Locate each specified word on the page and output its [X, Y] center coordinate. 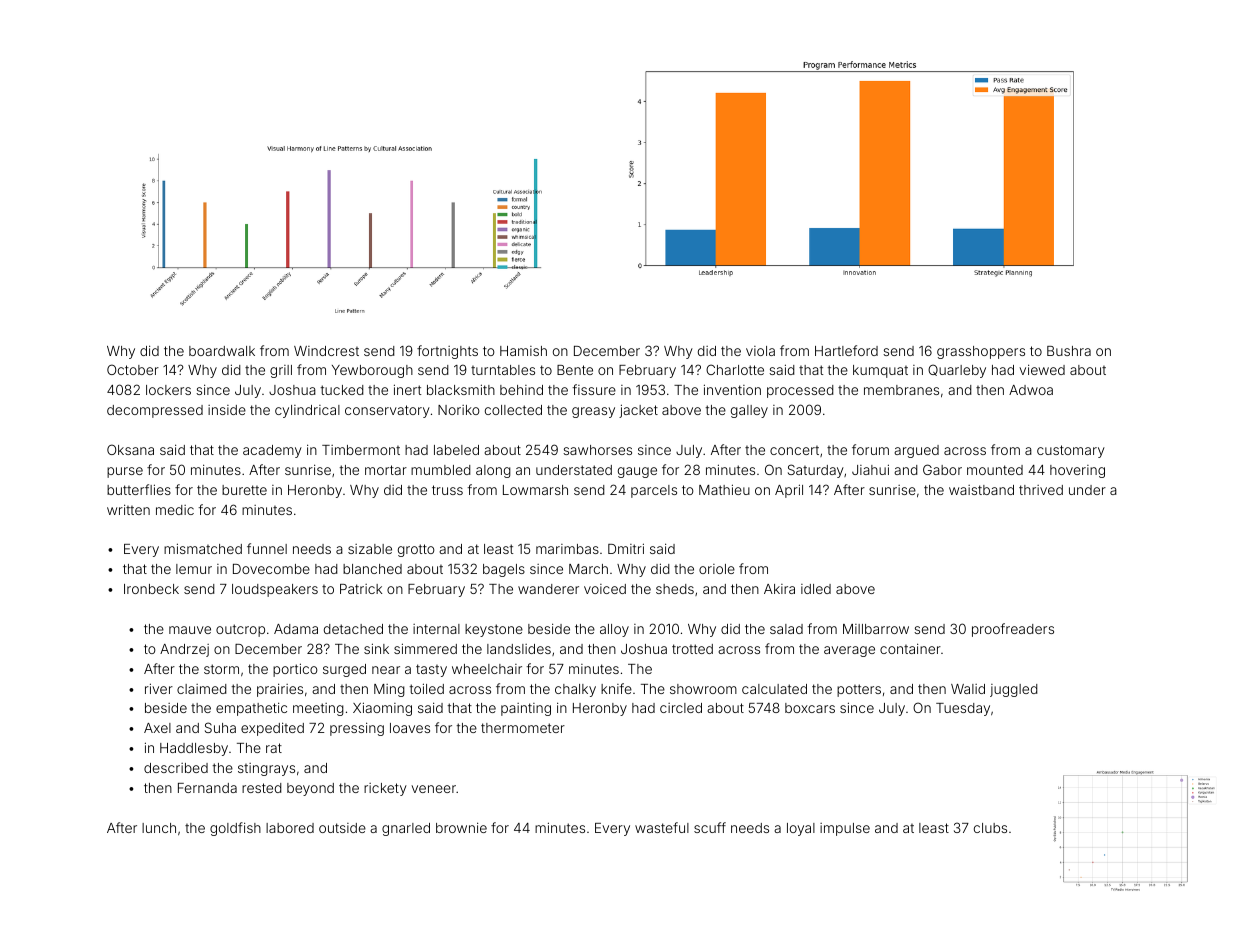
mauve [190, 630]
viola [760, 351]
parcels [654, 491]
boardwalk [222, 351]
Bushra [1069, 351]
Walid [968, 689]
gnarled [406, 829]
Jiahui [870, 469]
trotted [692, 649]
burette [244, 490]
